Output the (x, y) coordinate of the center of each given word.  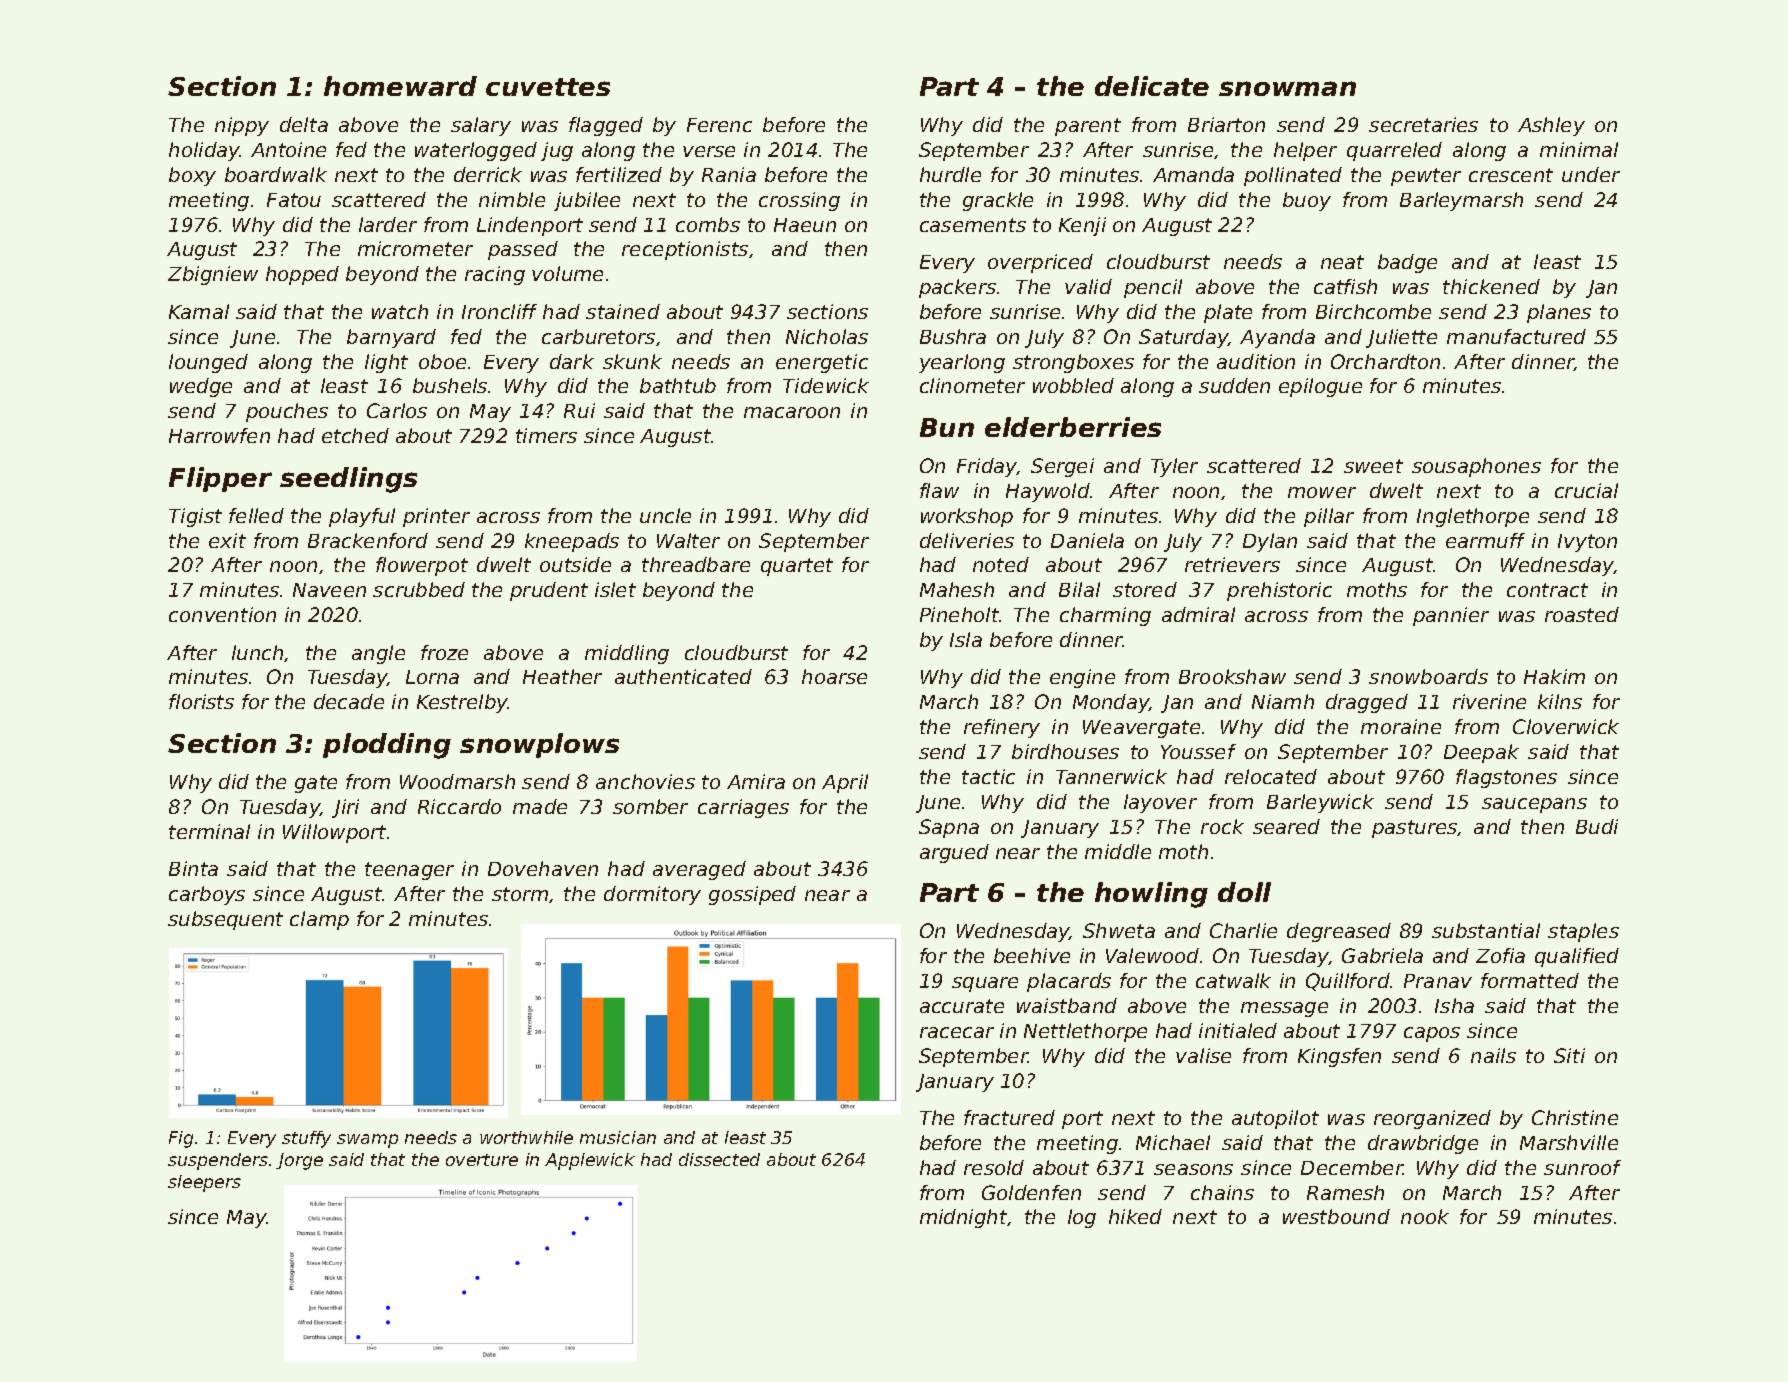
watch (400, 311)
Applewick (590, 1161)
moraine (1401, 726)
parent (1088, 127)
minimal (1579, 149)
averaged (699, 870)
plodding (387, 746)
